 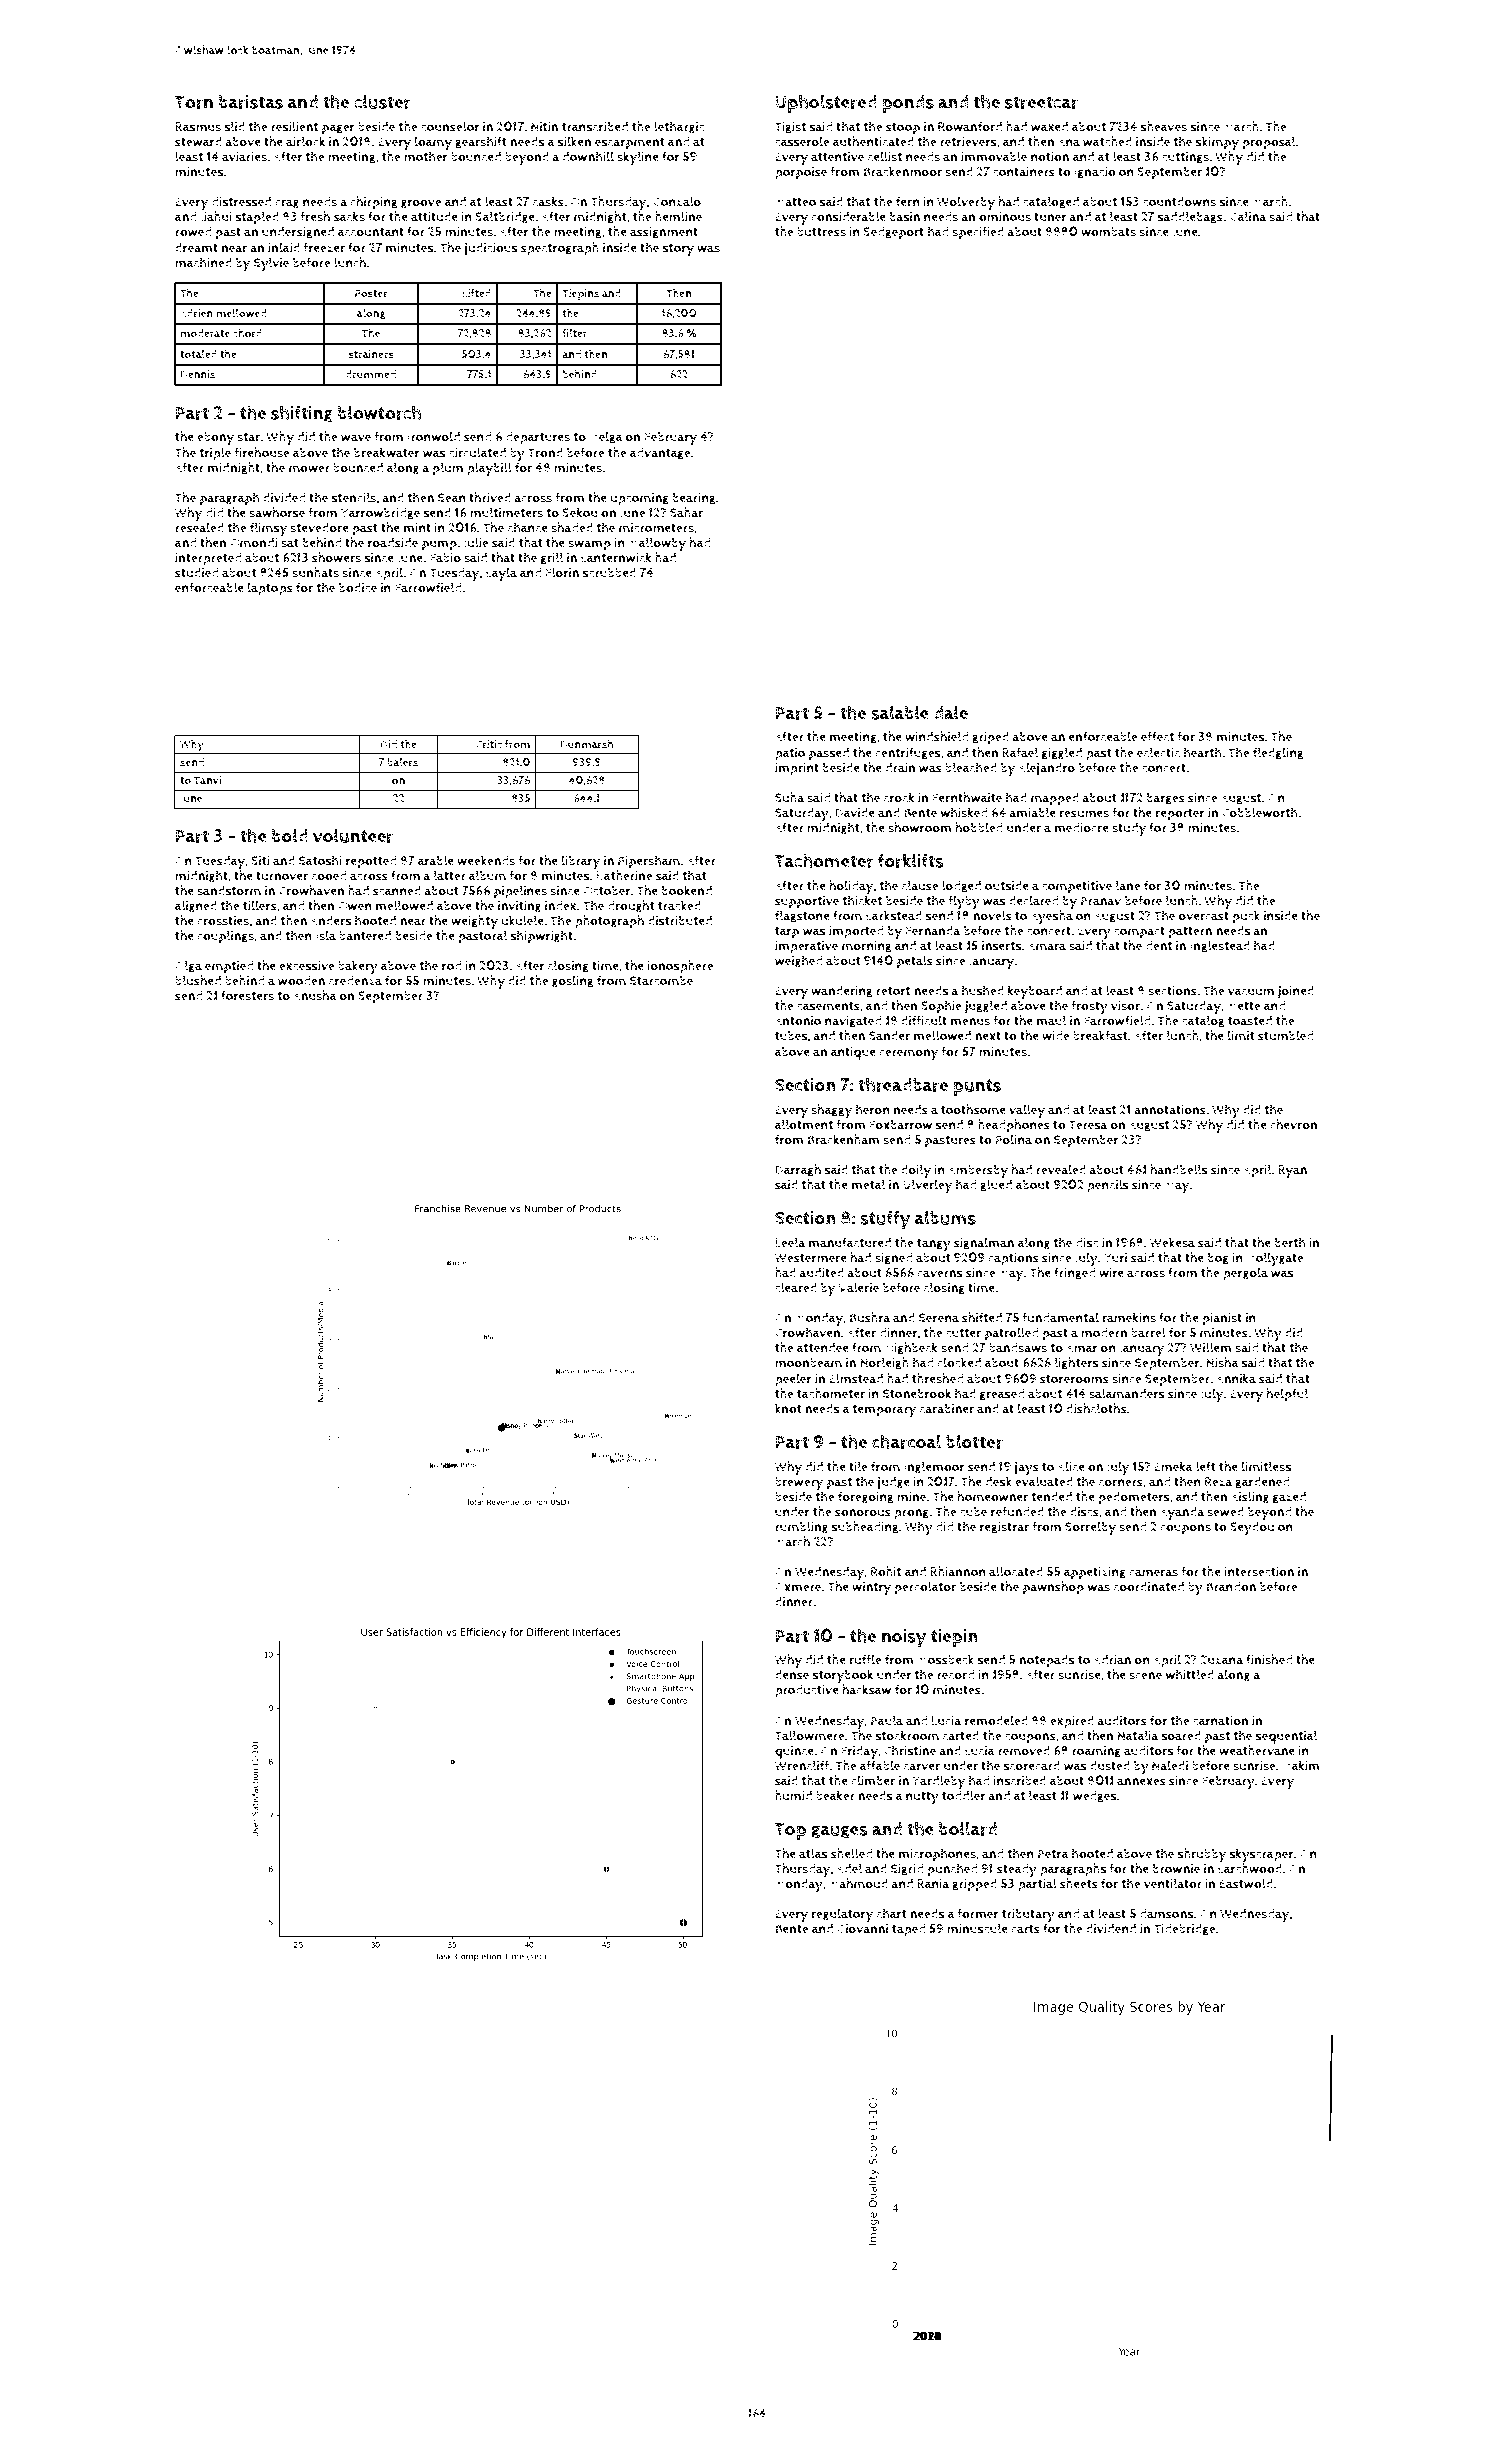 What do you see at coordinates (194, 102) in the page?
I see `Torn` at bounding box center [194, 102].
